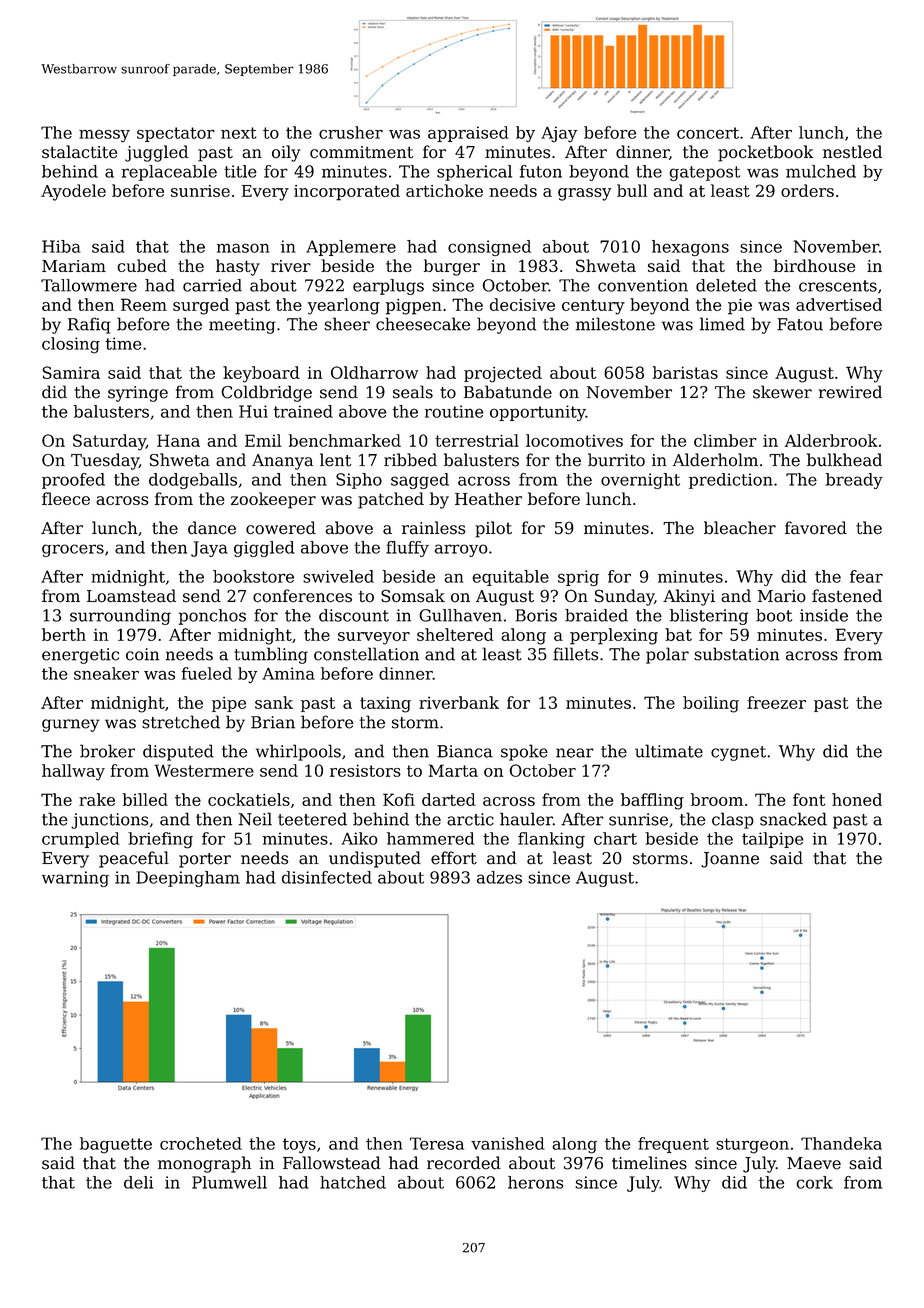 Image resolution: width=924 pixels, height=1308 pixels. I want to click on Joanne, so click(730, 860).
